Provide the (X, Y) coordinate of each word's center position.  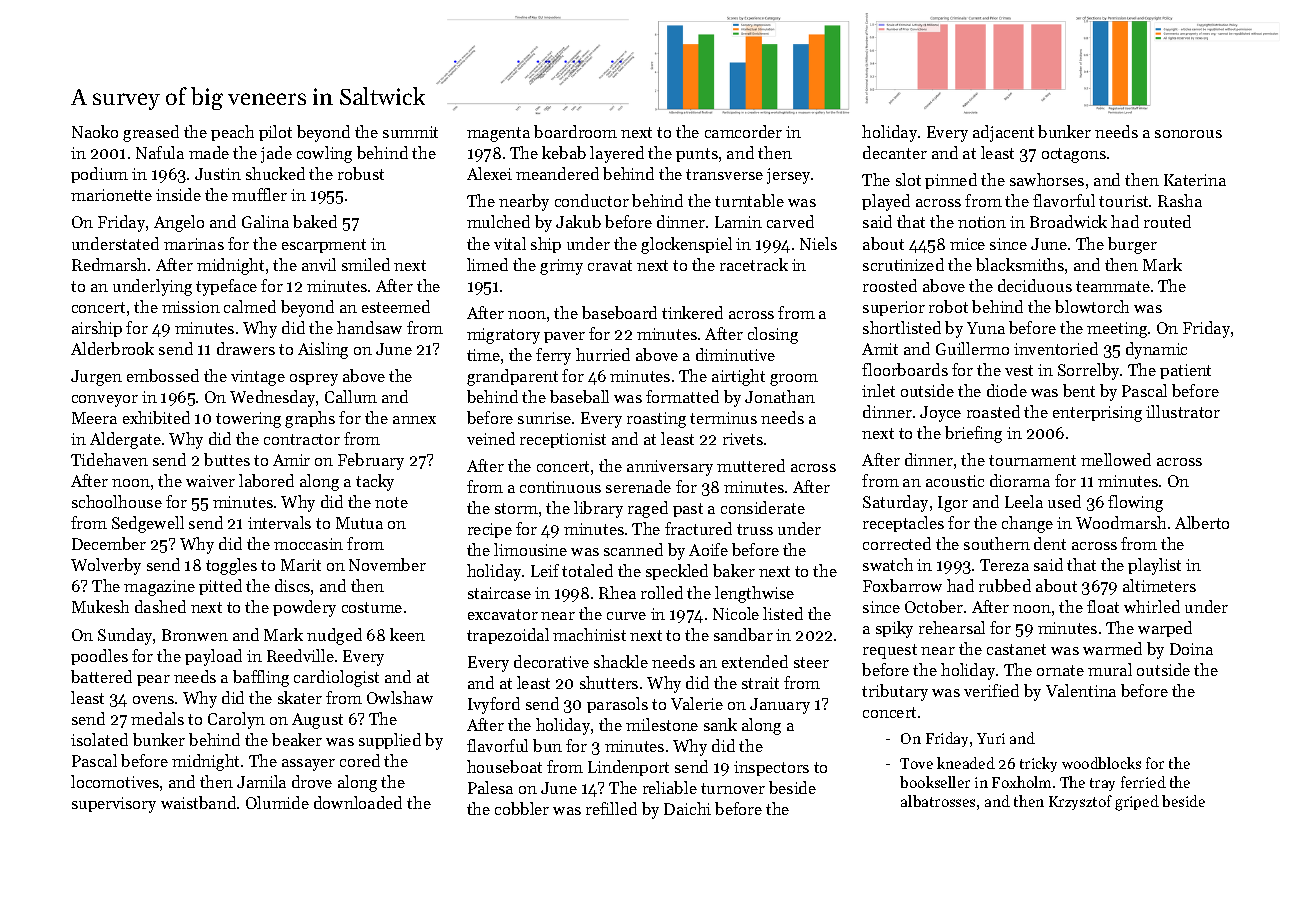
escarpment (324, 246)
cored (360, 760)
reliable (670, 787)
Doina (1191, 649)
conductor (592, 200)
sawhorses (1047, 179)
